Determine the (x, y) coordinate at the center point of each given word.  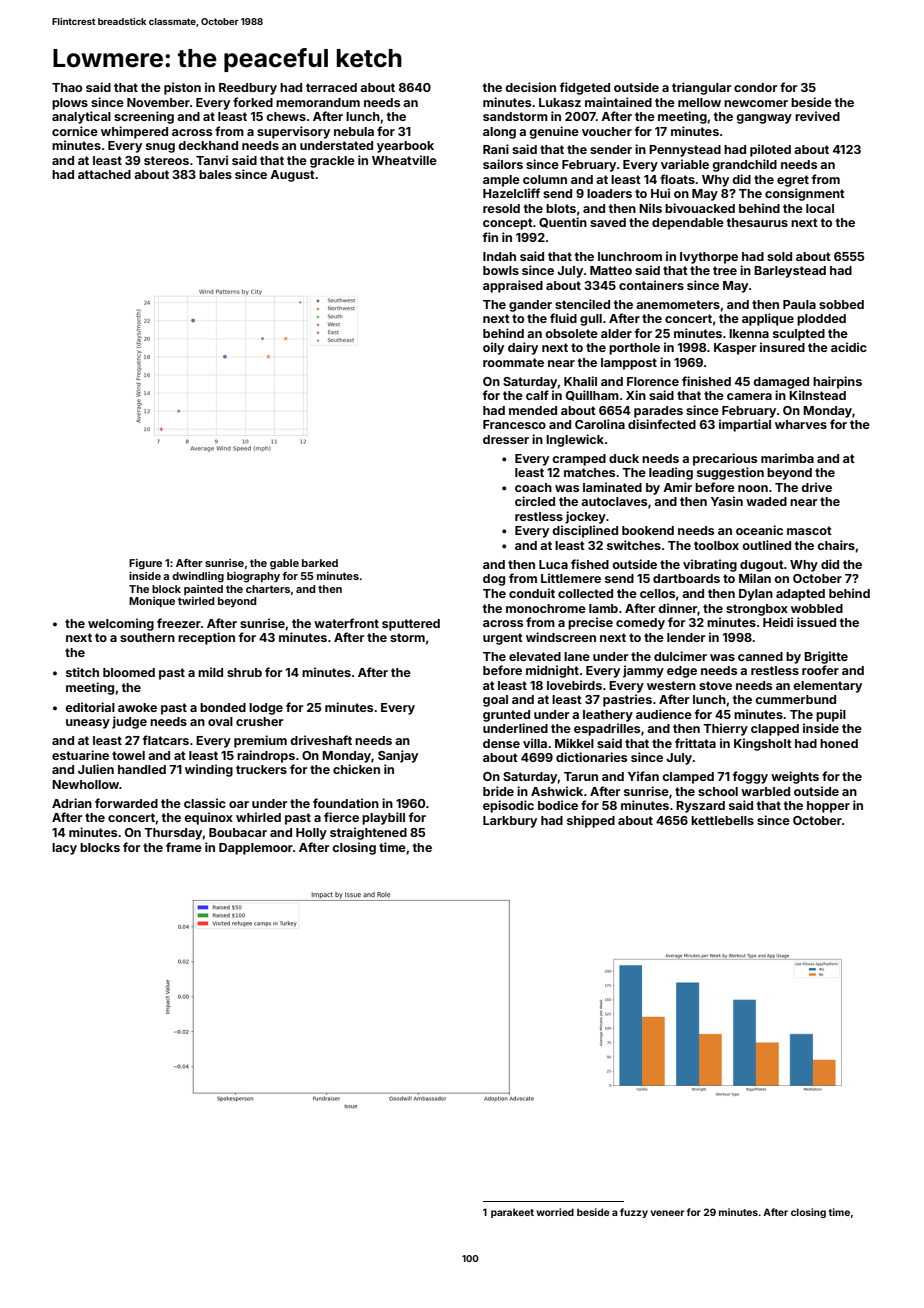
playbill (383, 818)
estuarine (80, 755)
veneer (667, 1213)
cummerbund (795, 699)
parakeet (512, 1213)
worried (555, 1212)
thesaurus (757, 222)
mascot (809, 530)
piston (182, 88)
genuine (554, 132)
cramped (579, 460)
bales (215, 174)
